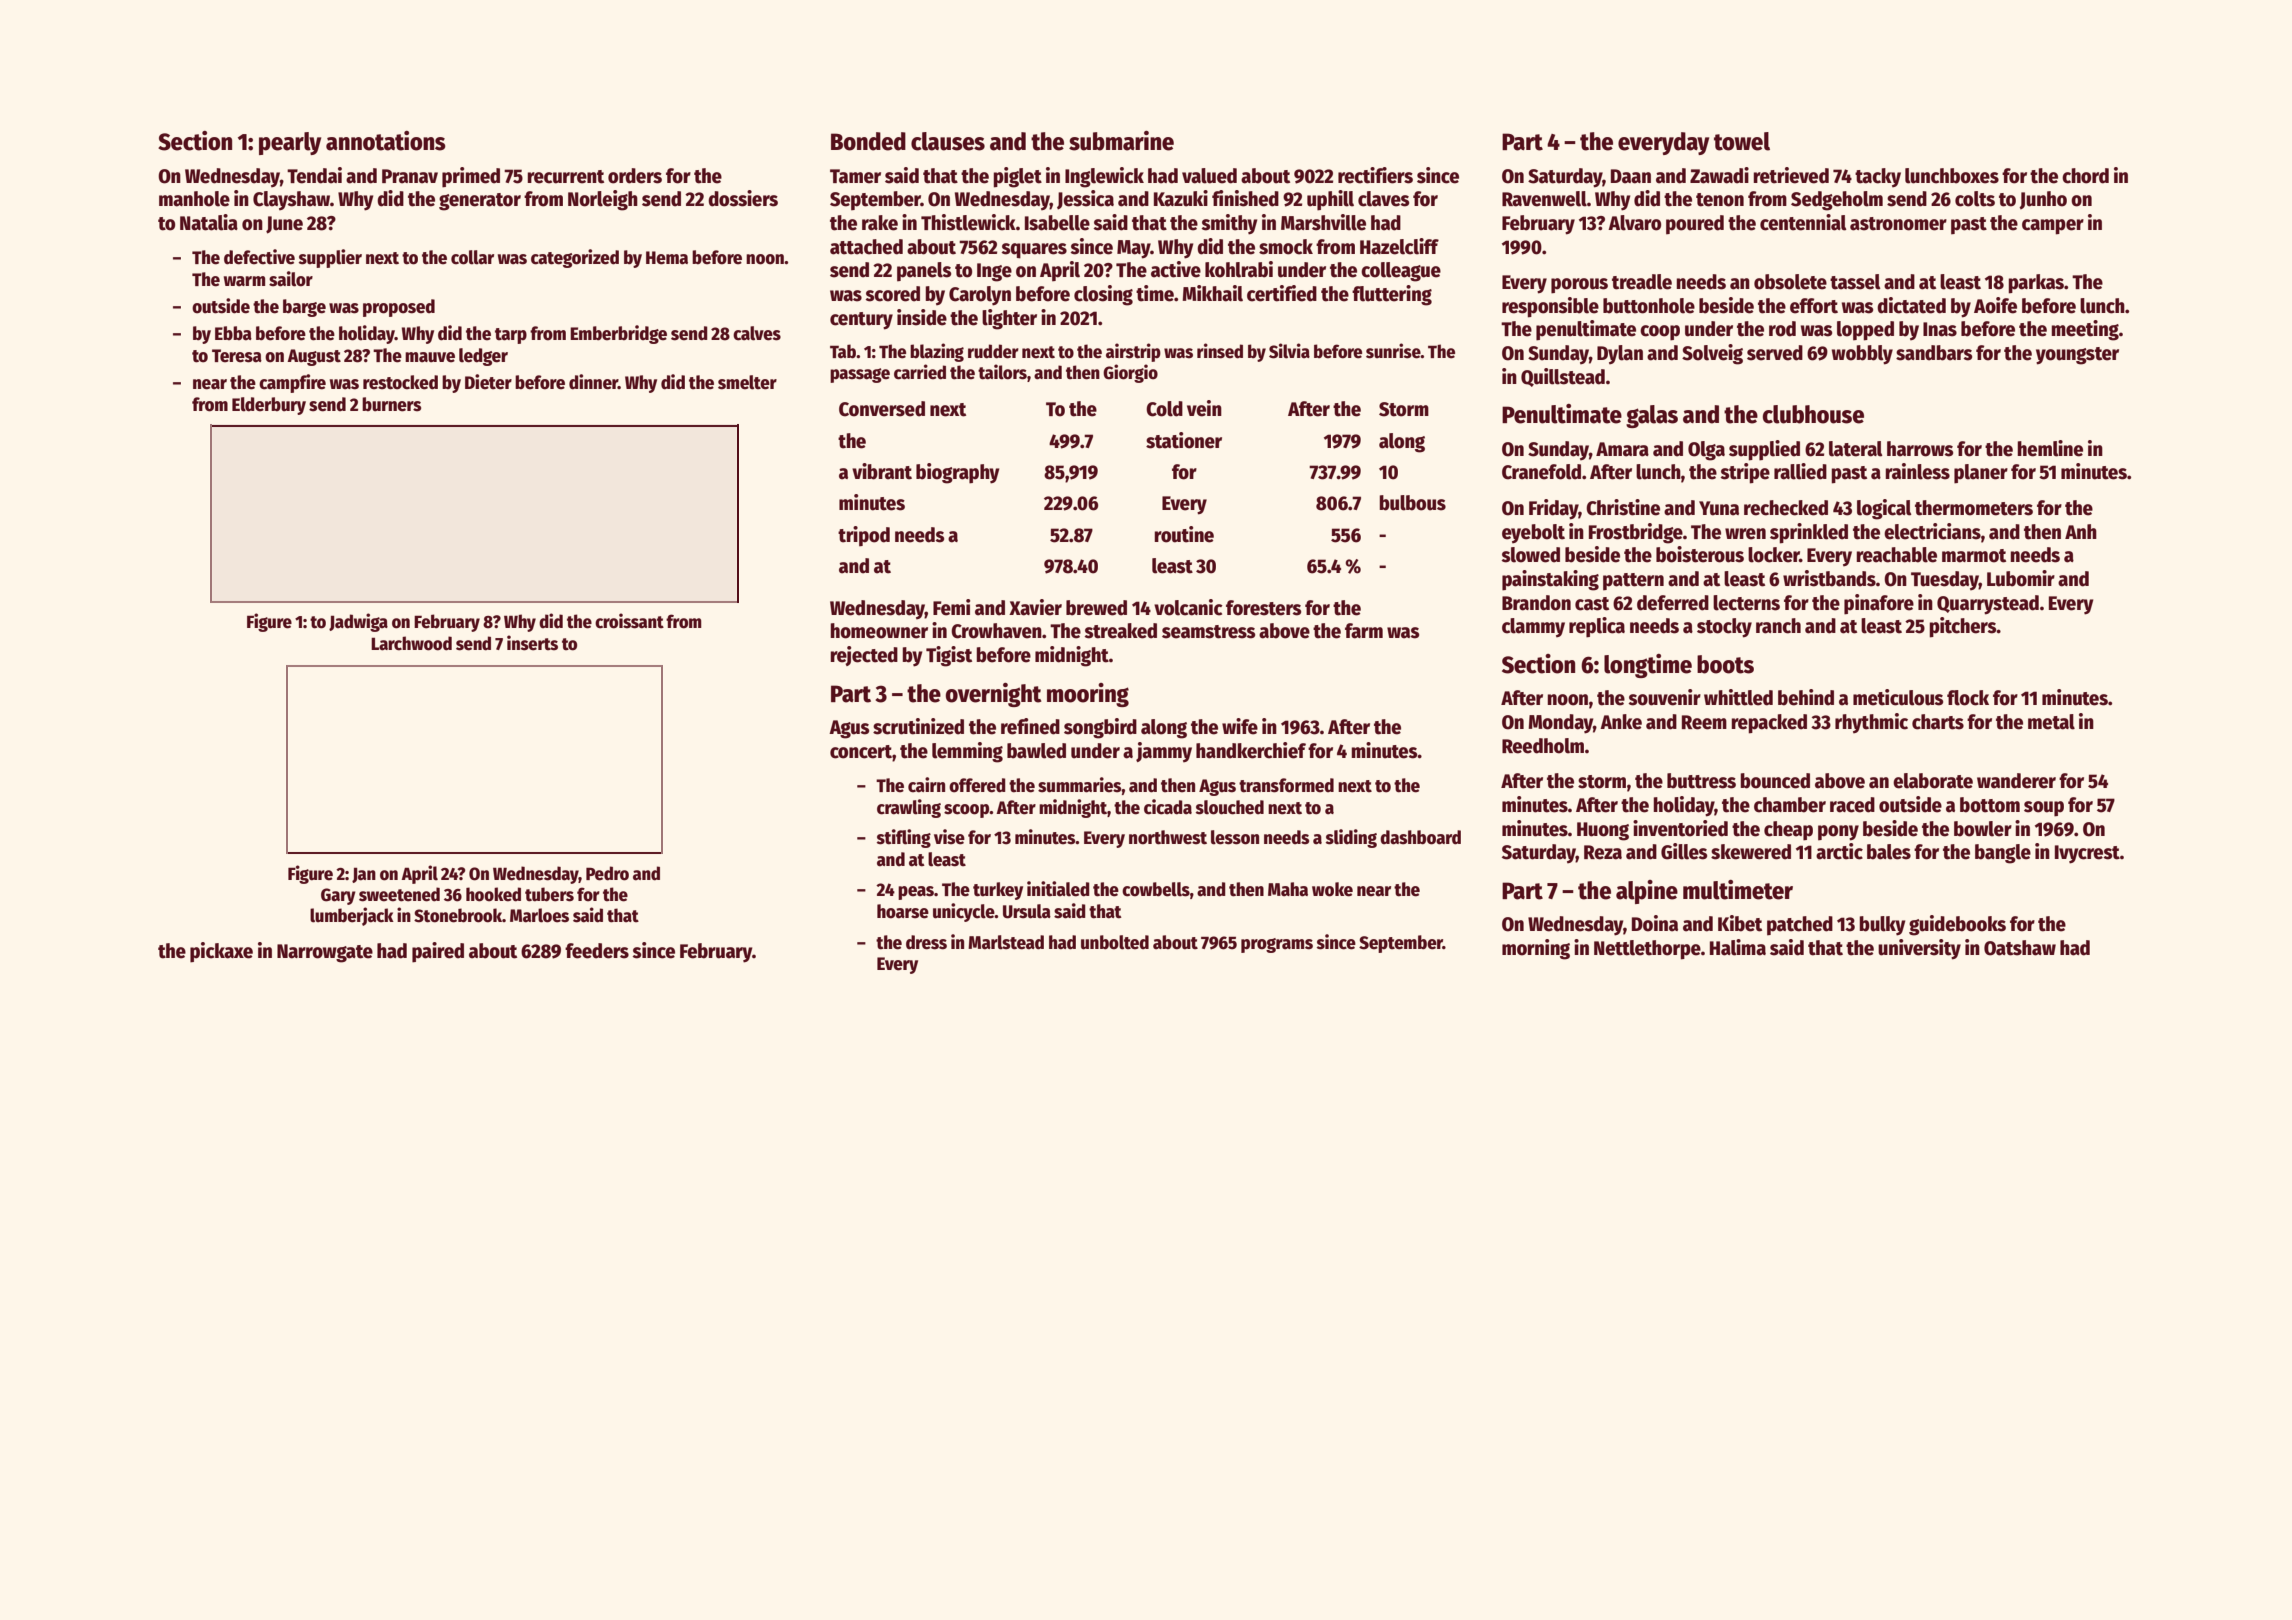 This screenshot has width=2292, height=1620. I want to click on feeders, so click(597, 951).
